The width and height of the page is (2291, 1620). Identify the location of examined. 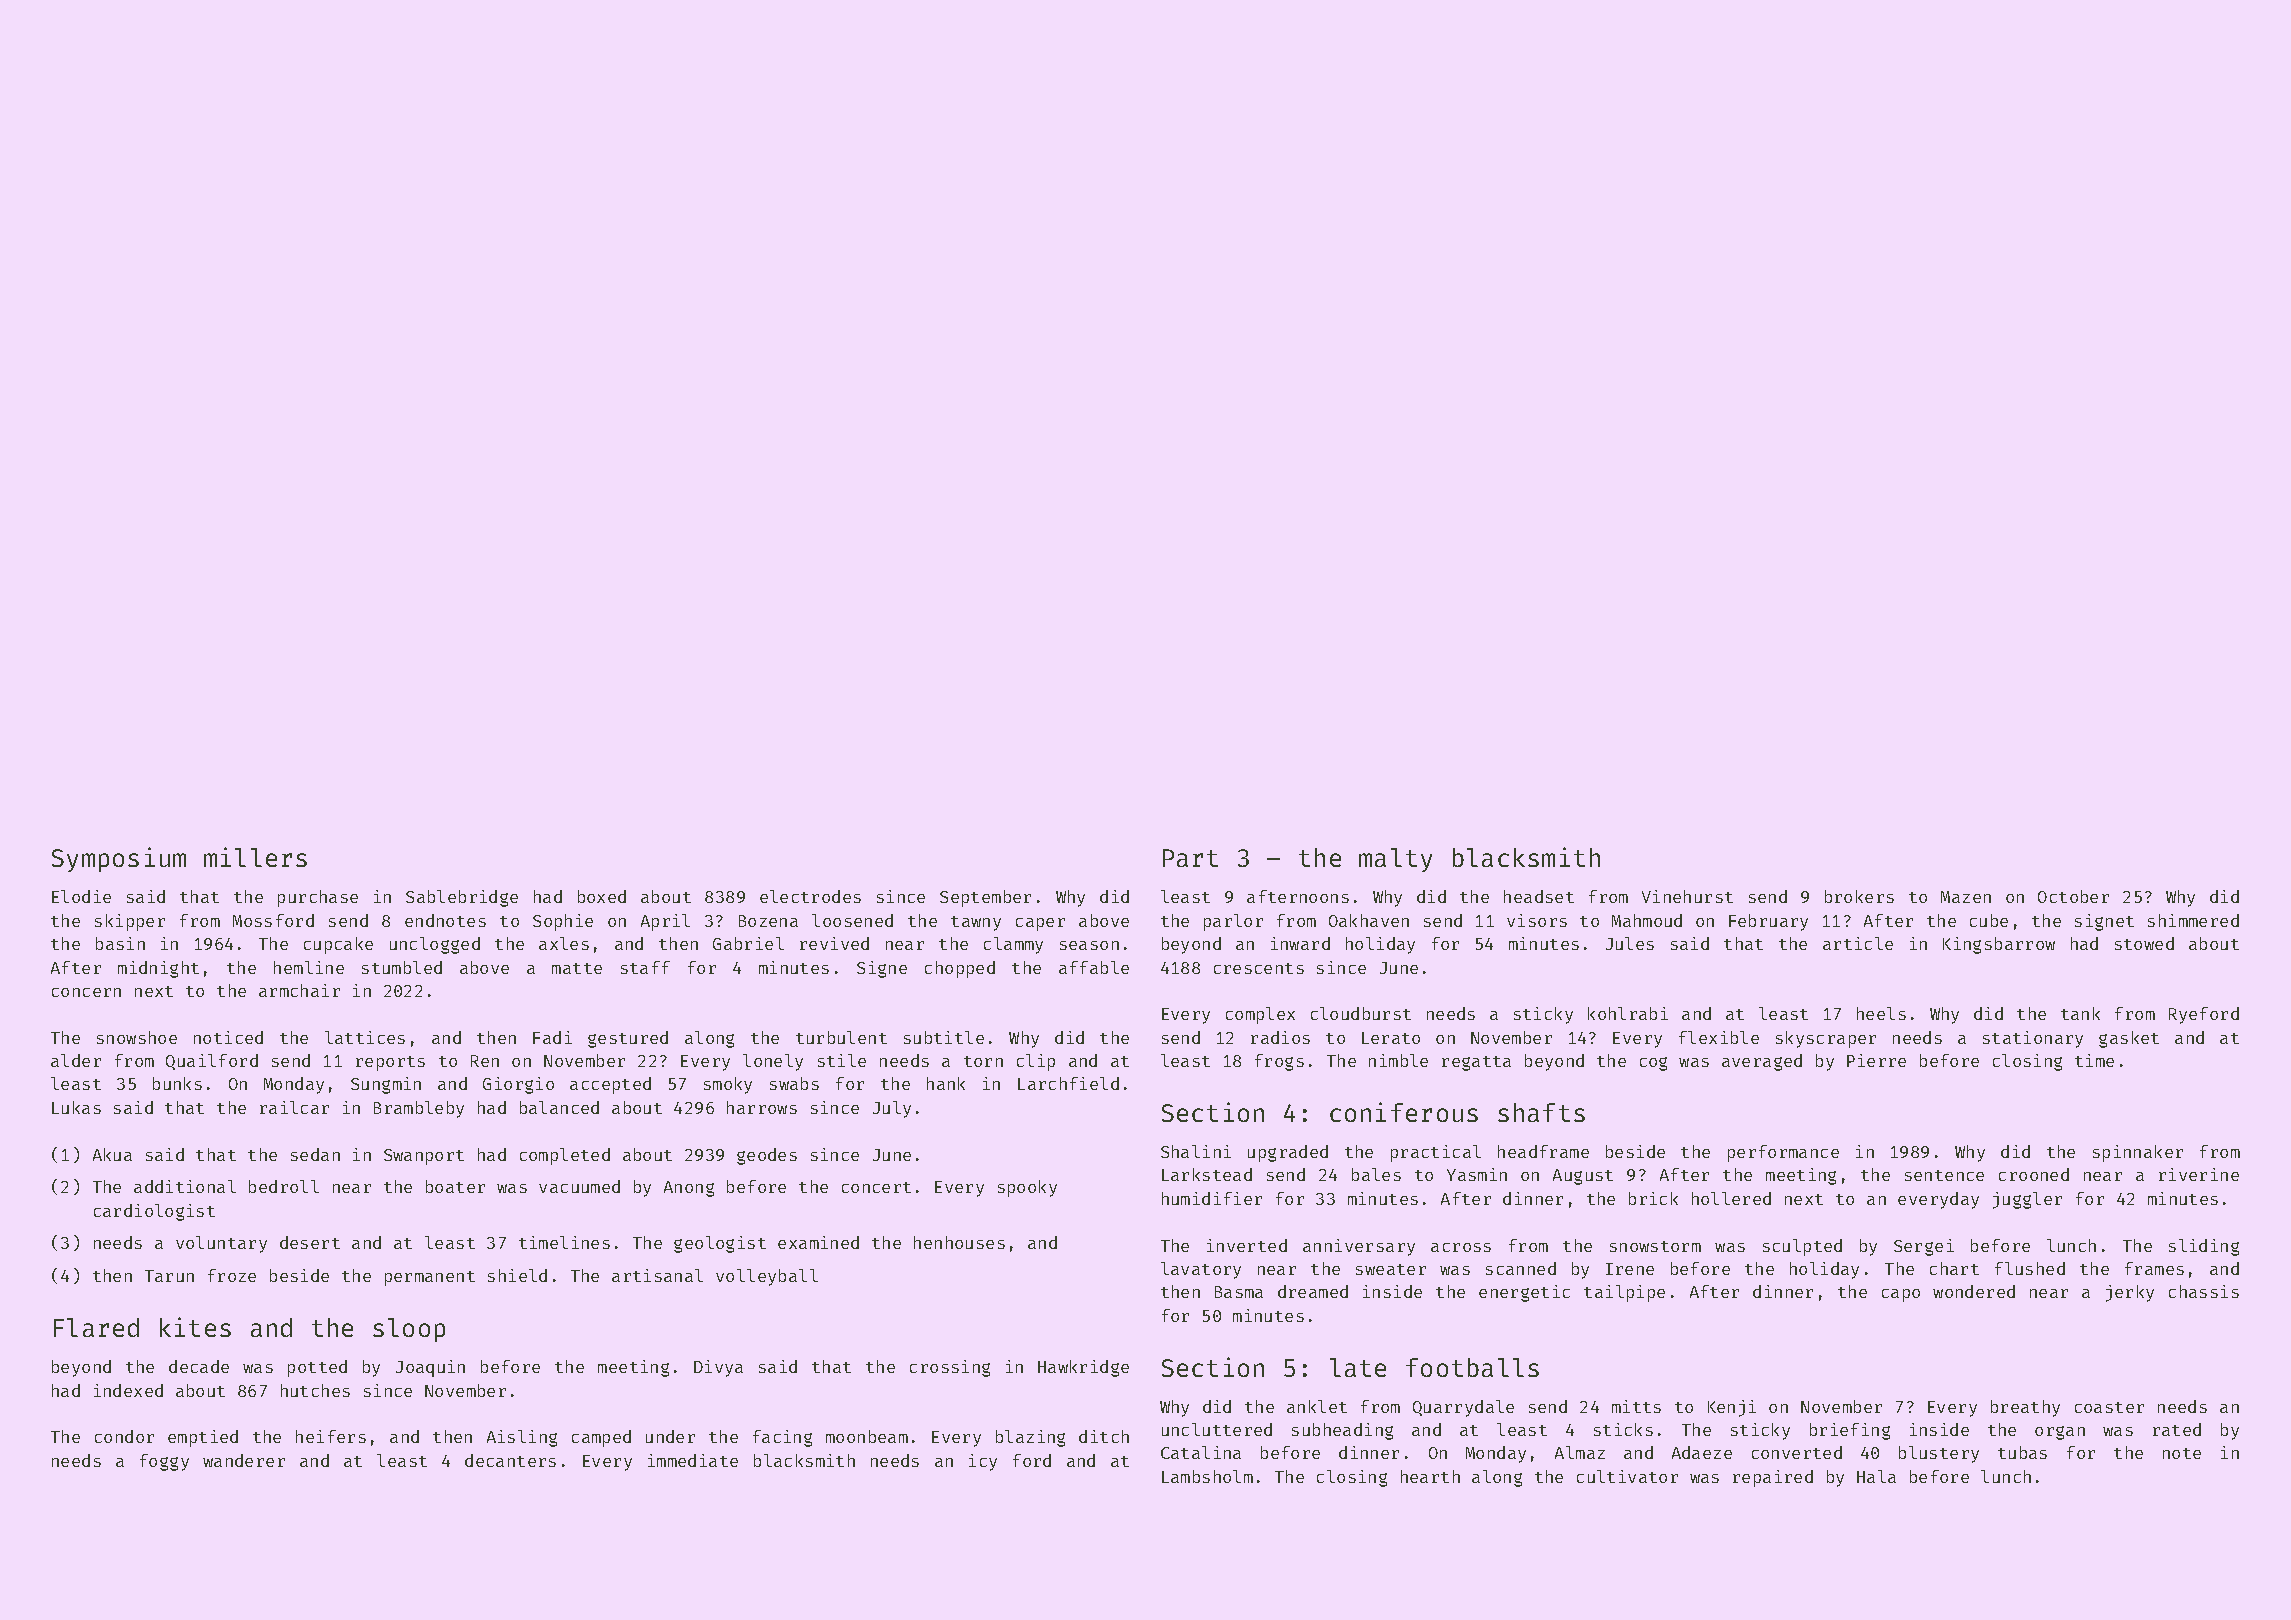
(818, 1242).
